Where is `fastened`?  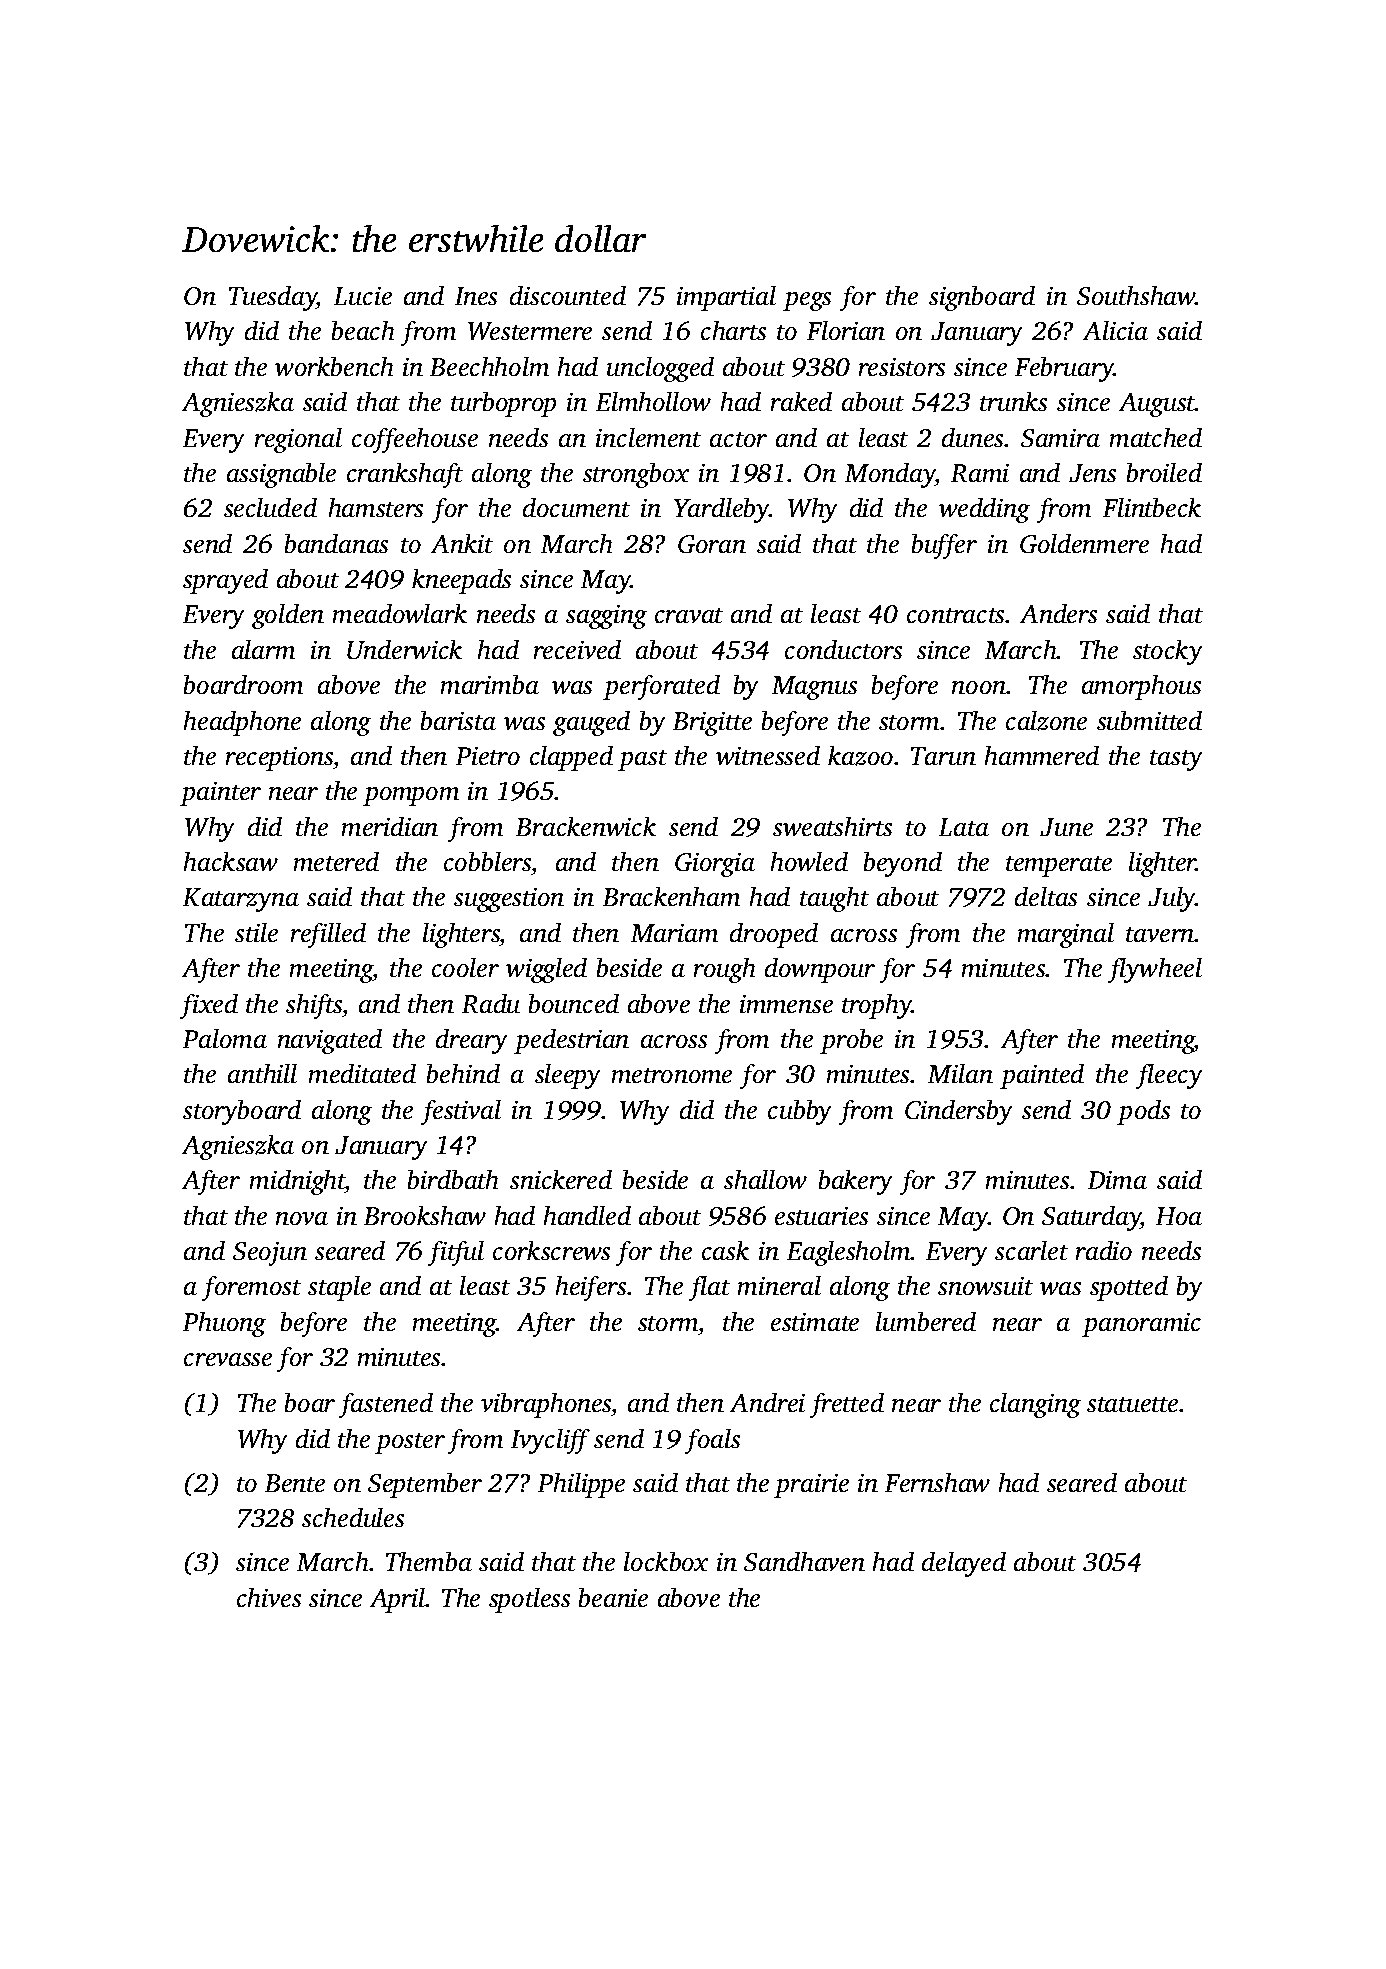 fastened is located at coordinates (386, 1405).
